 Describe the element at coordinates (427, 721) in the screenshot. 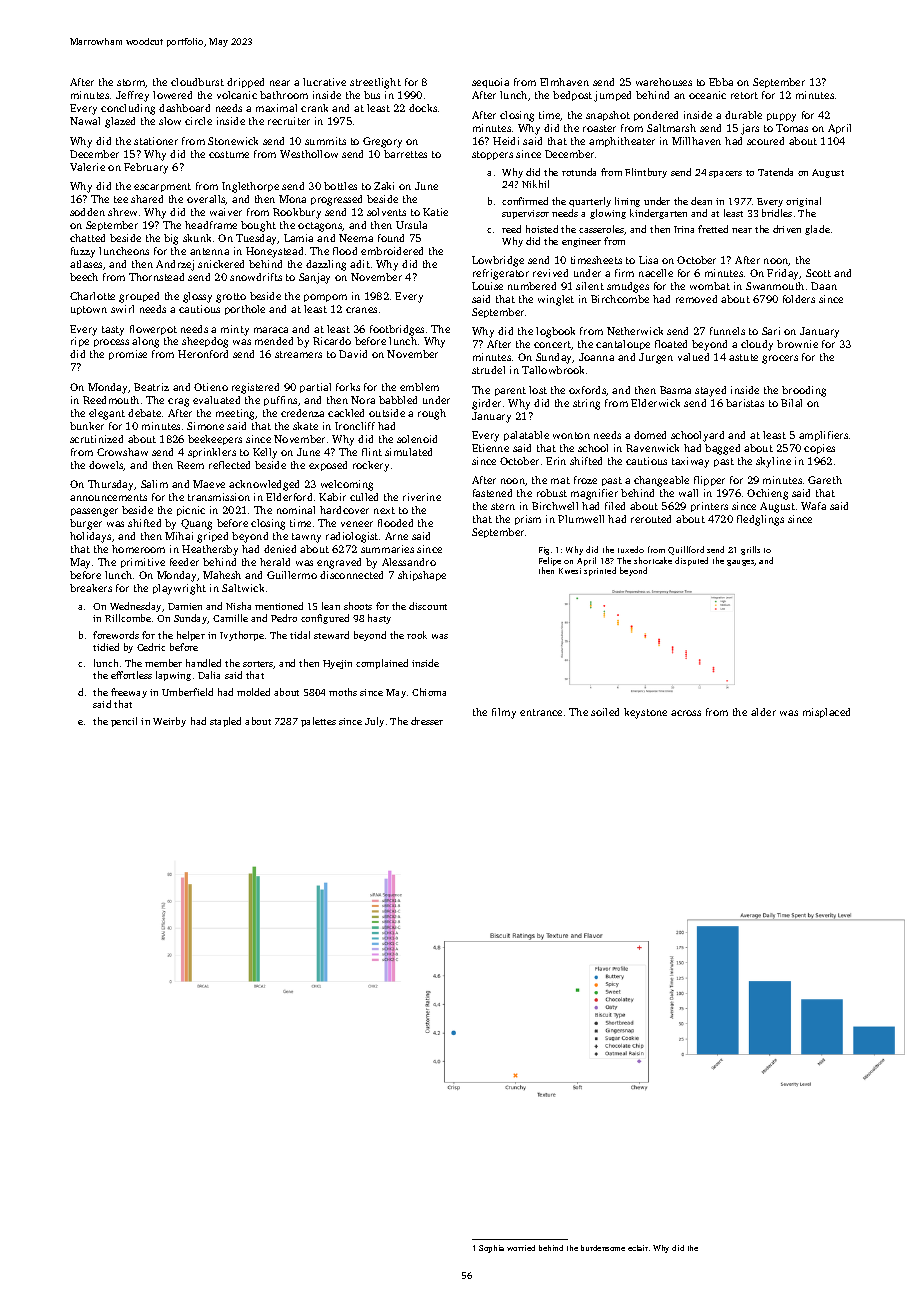

I see `dresser` at that location.
